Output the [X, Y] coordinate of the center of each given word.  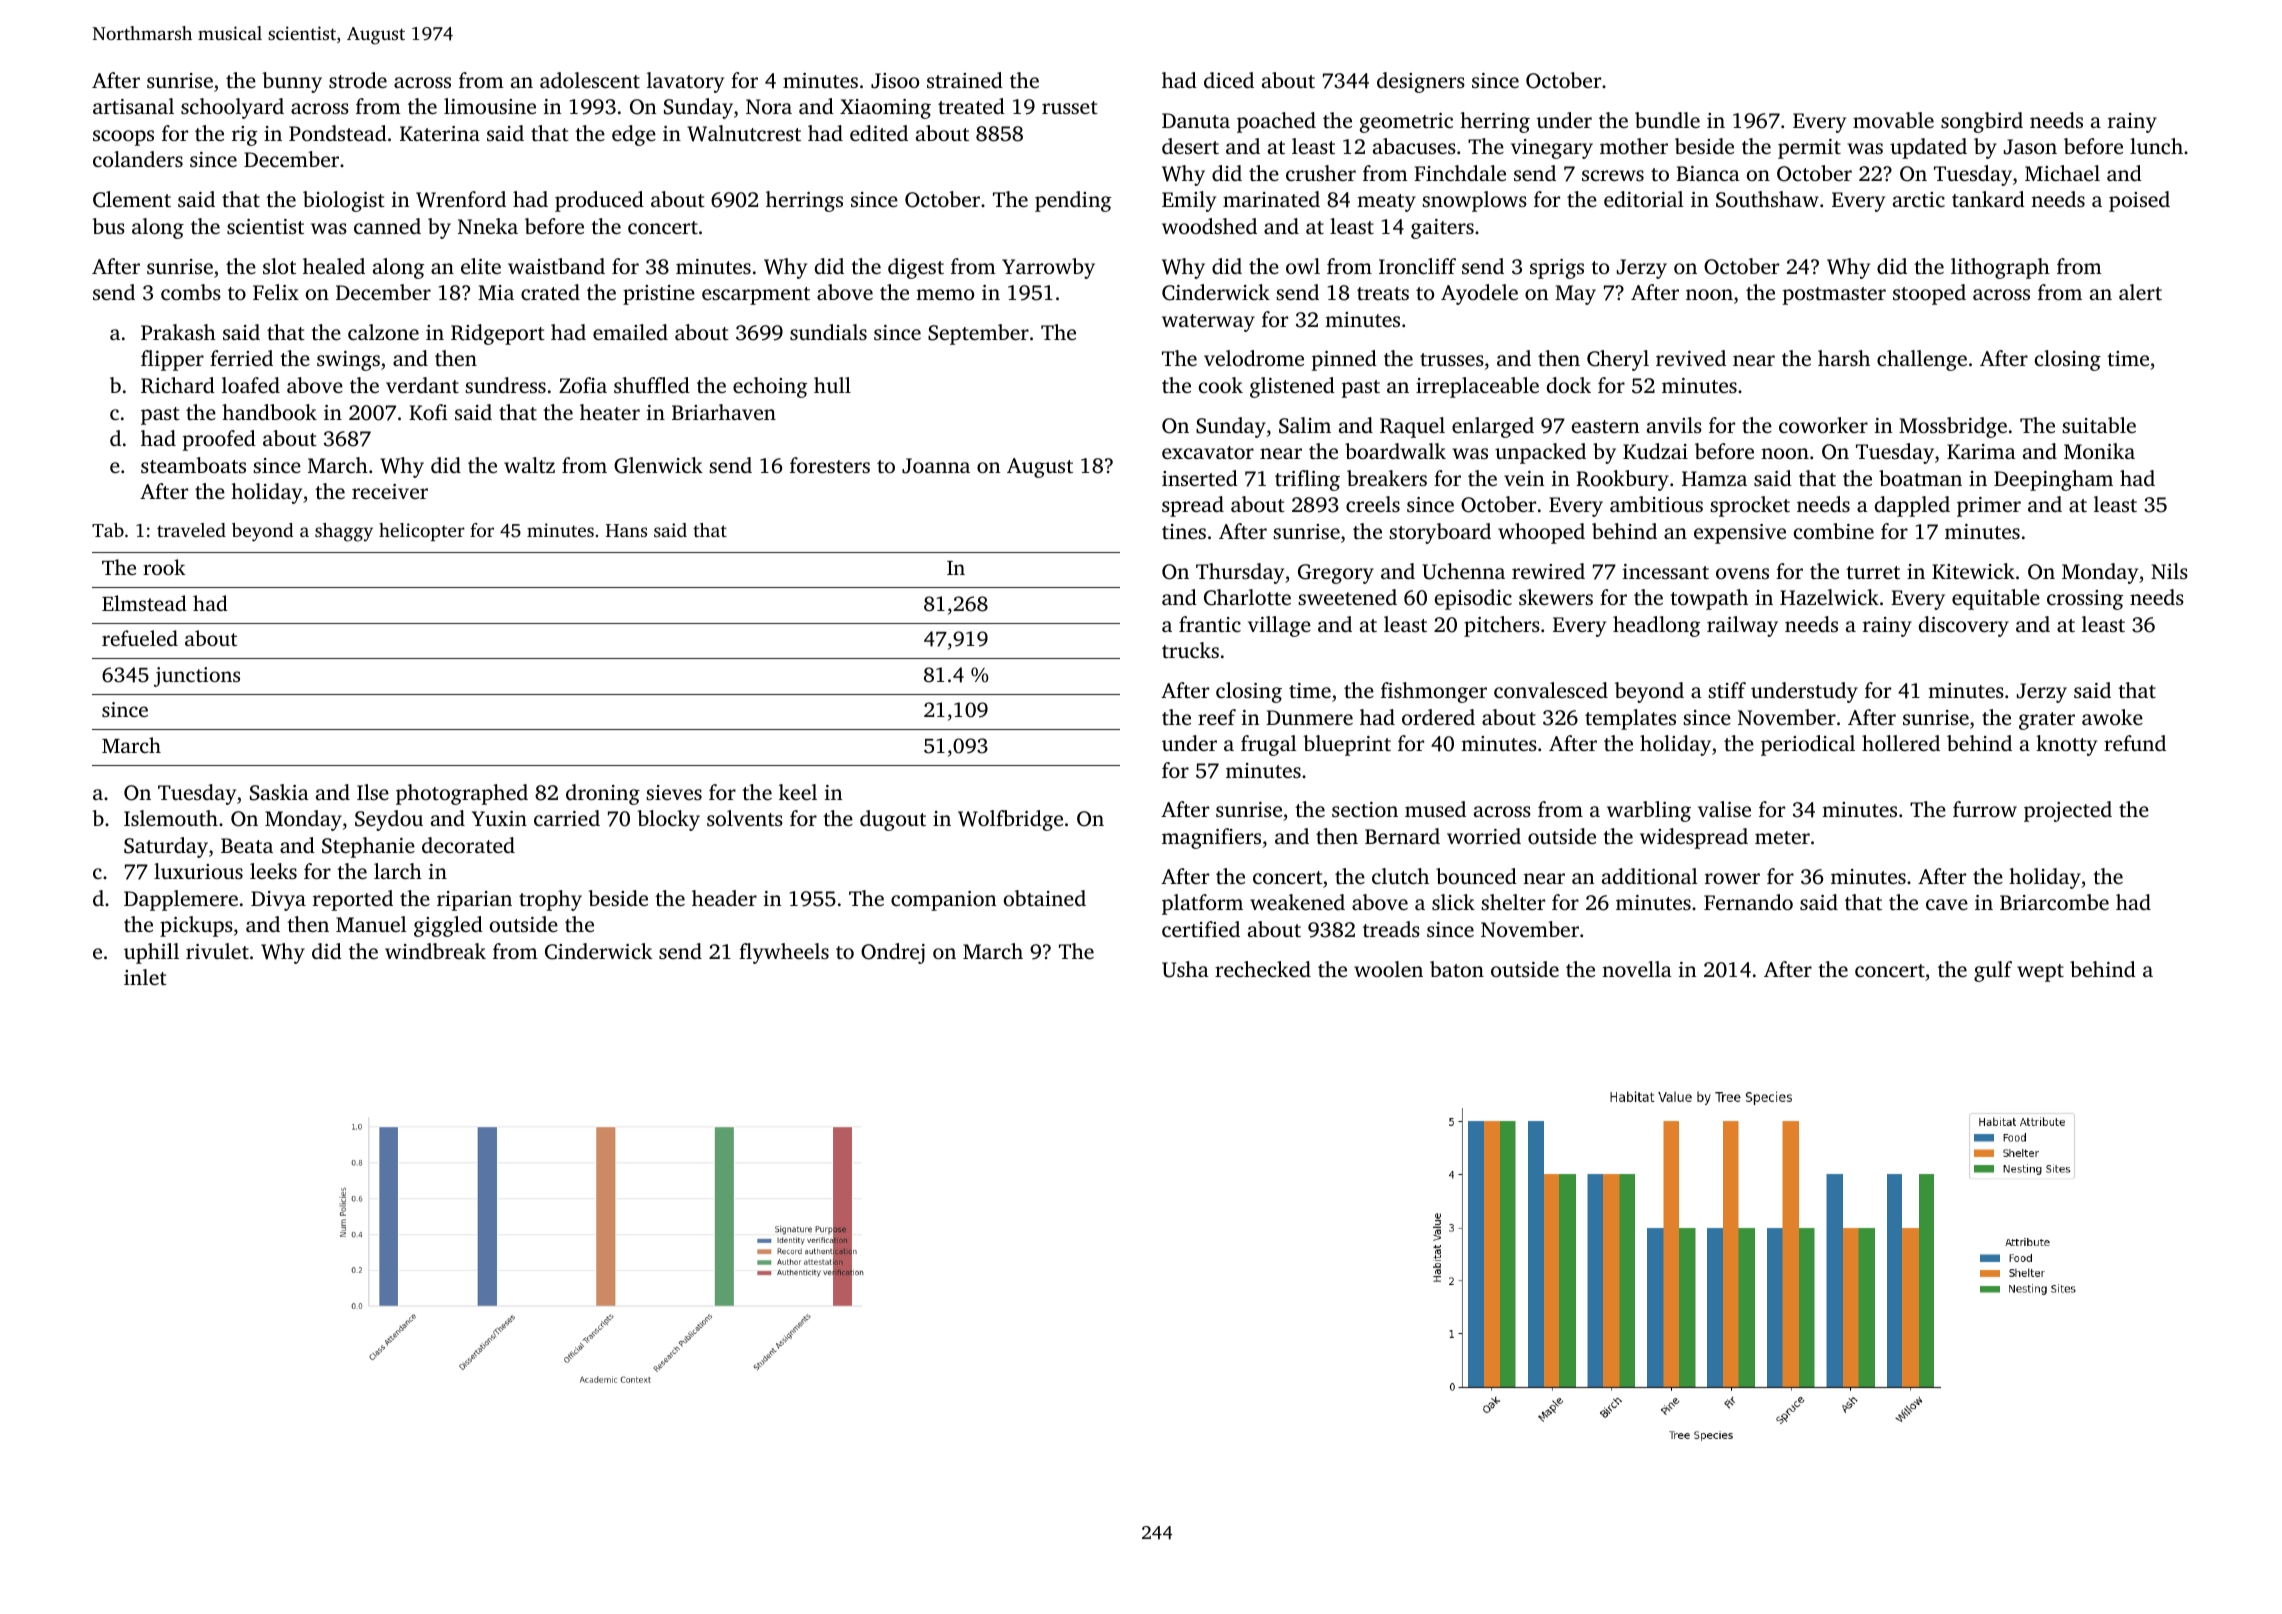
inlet [145, 977]
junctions [197, 677]
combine [1834, 531]
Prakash [178, 332]
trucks [1190, 650]
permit [1809, 149]
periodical [1808, 745]
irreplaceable [1477, 387]
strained [965, 80]
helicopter [422, 532]
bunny [292, 82]
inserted [1200, 478]
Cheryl [1618, 360]
